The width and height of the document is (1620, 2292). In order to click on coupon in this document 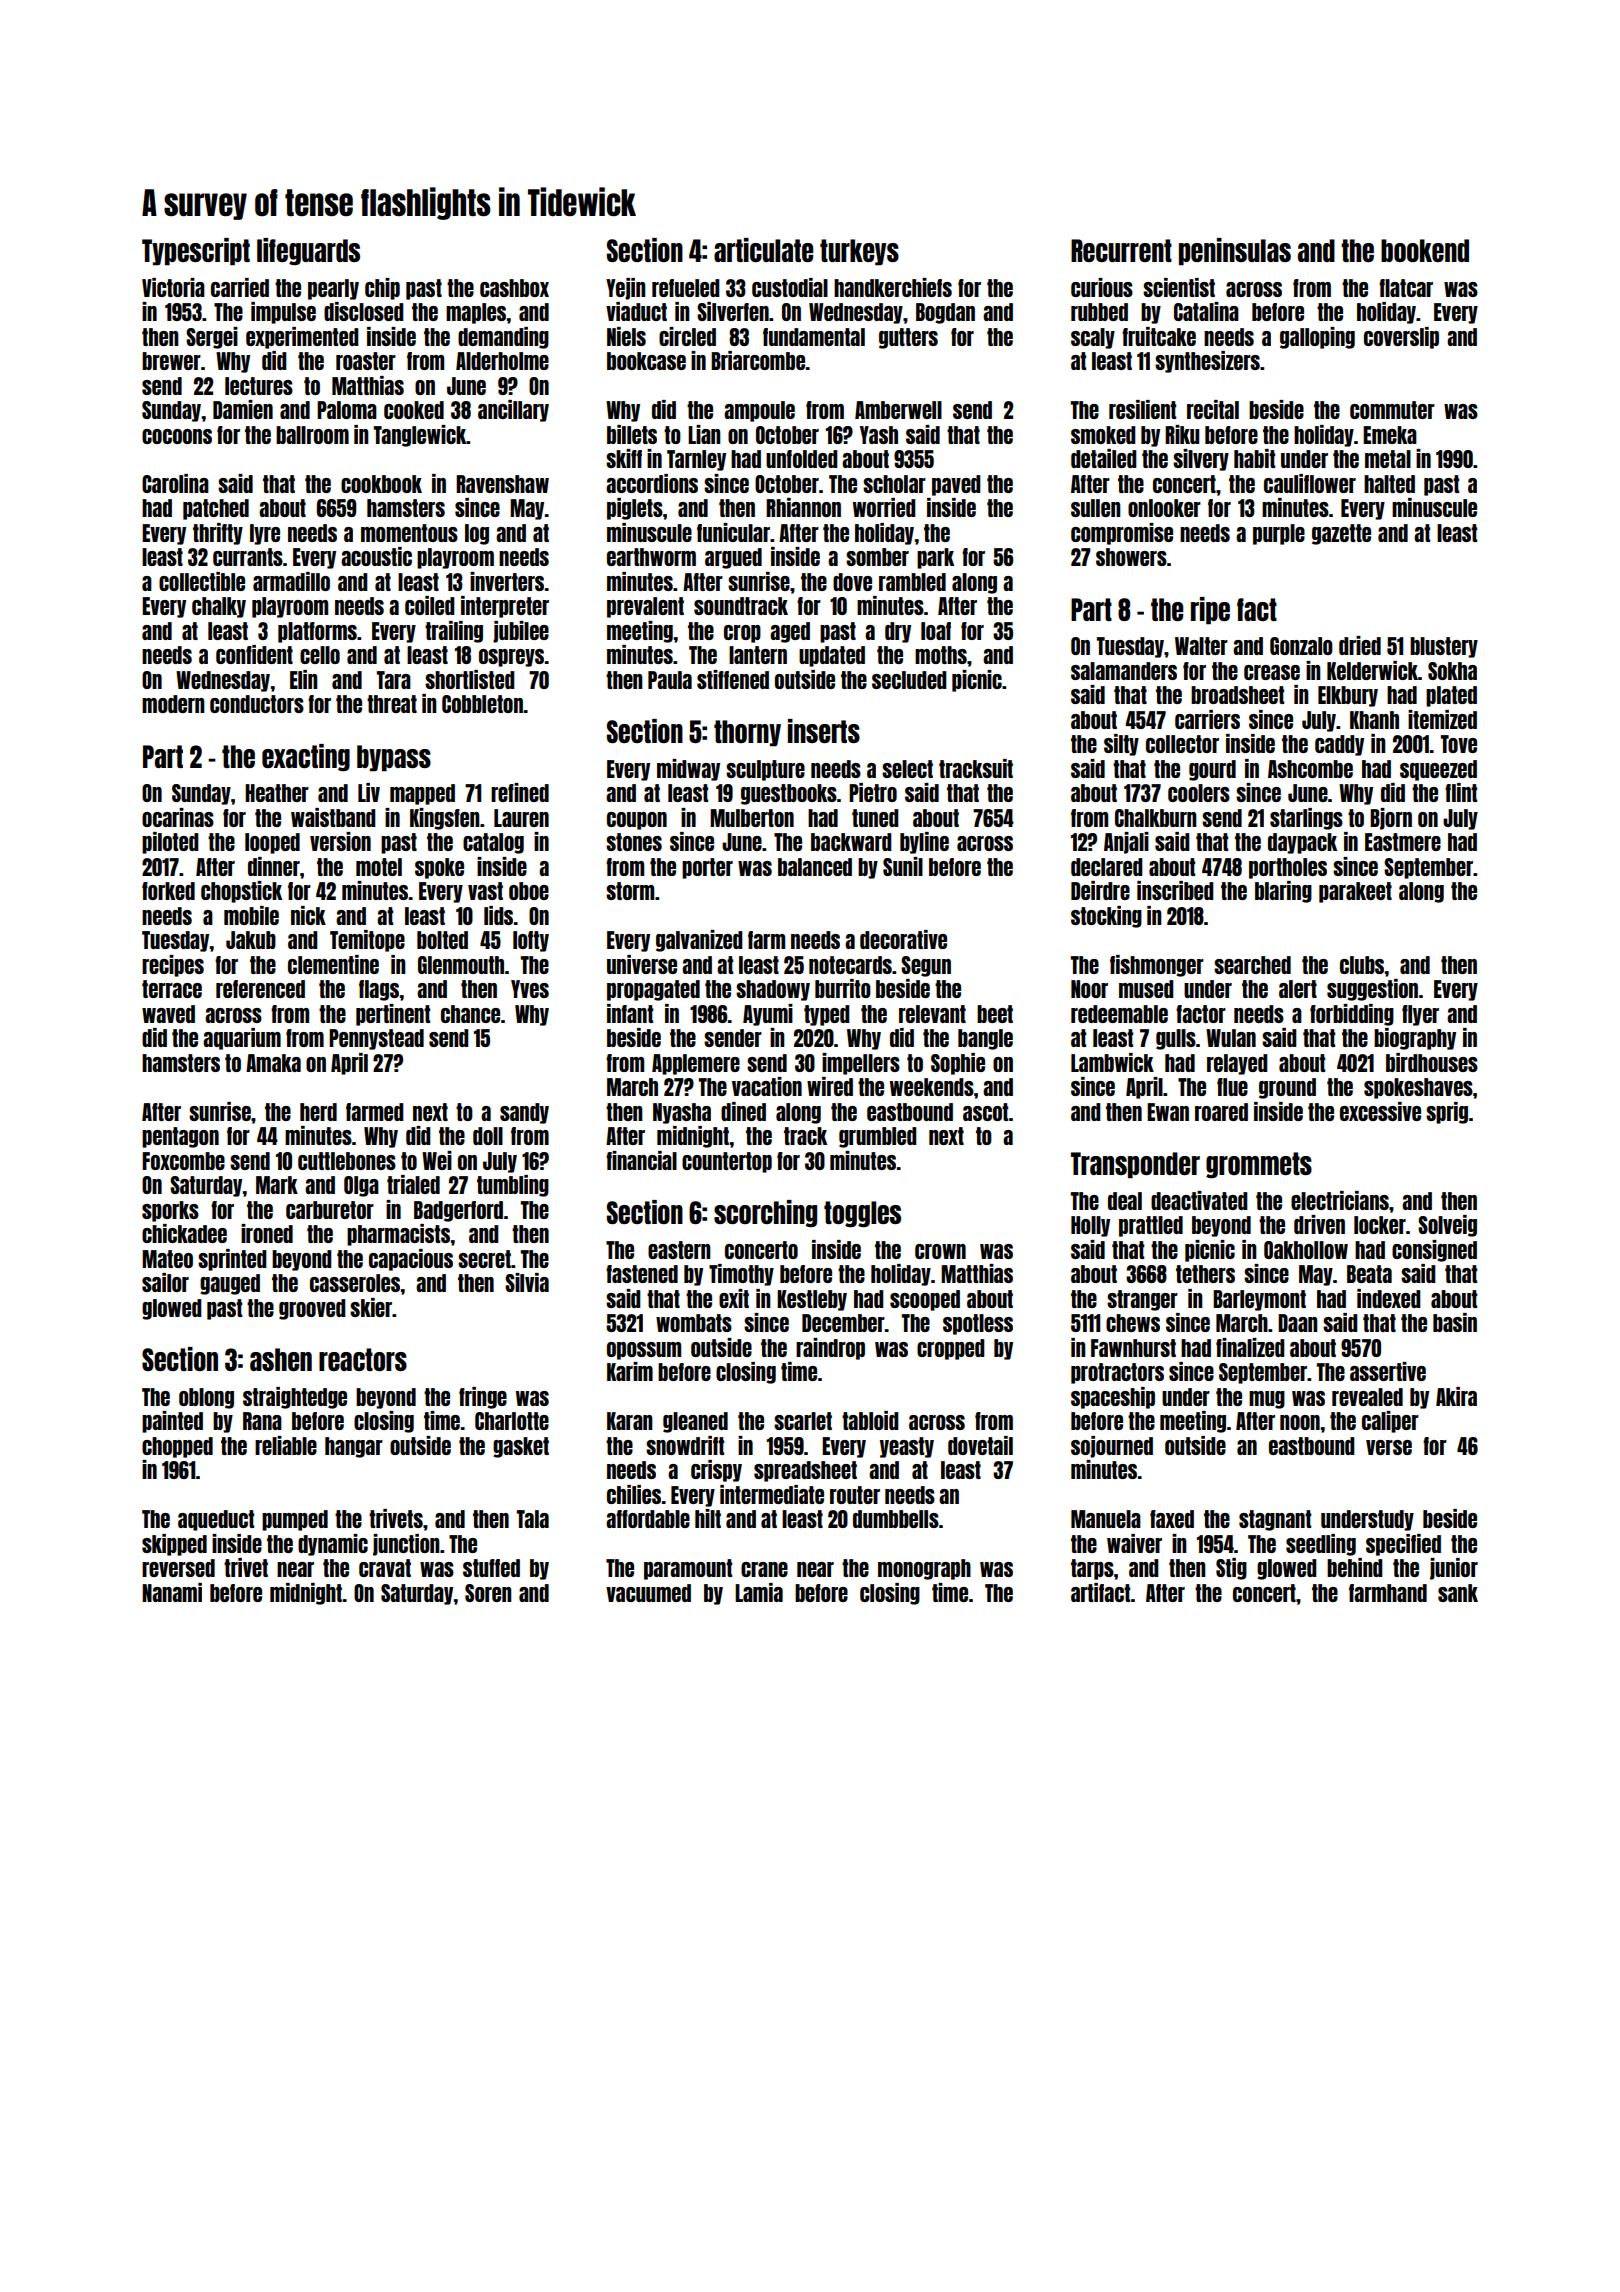, I will do `click(637, 821)`.
